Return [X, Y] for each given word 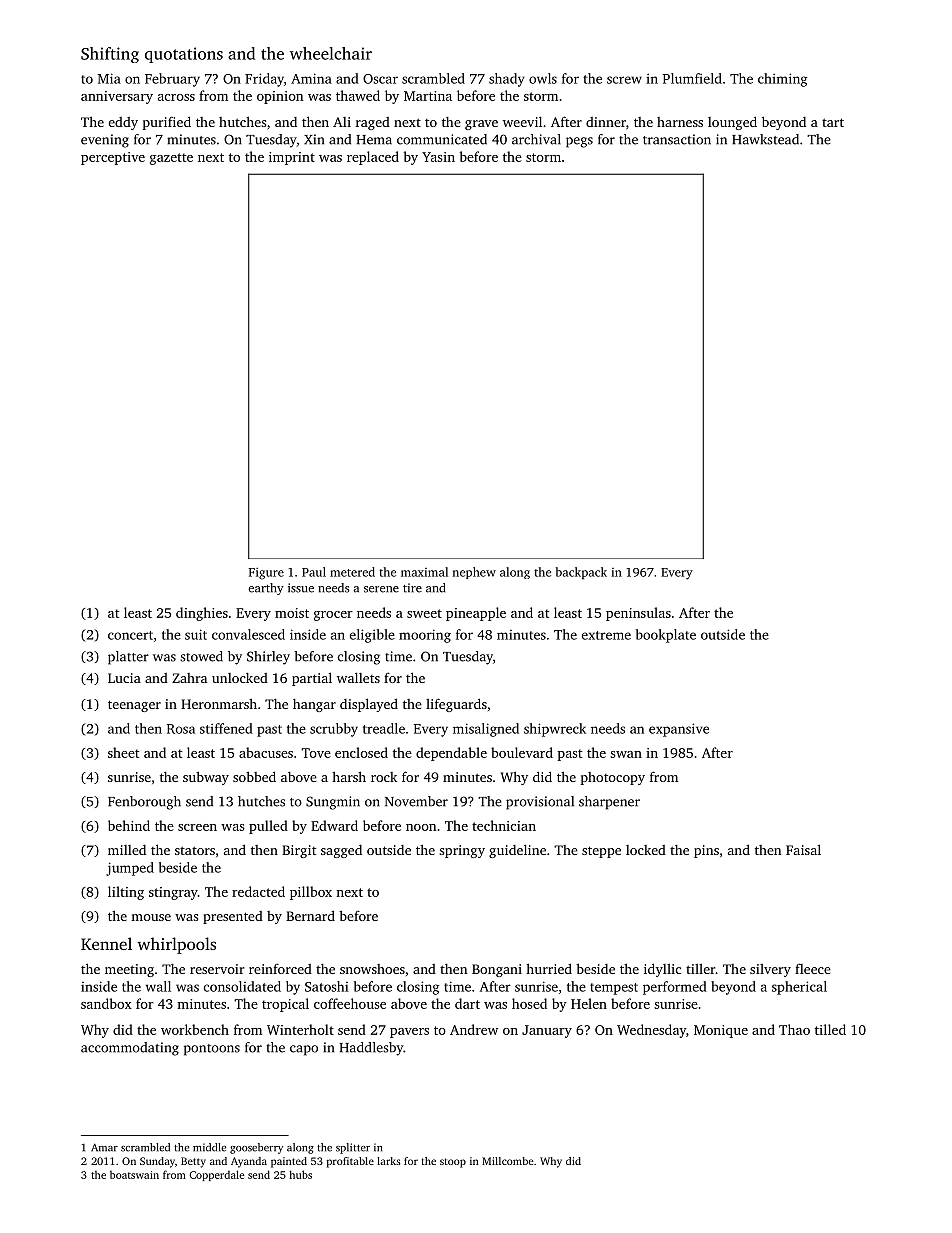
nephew [474, 573]
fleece [813, 968]
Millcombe [508, 1161]
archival [536, 139]
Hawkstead [765, 139]
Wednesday [651, 1031]
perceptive [113, 158]
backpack [581, 573]
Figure [266, 573]
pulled [268, 827]
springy [462, 851]
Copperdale [216, 1175]
